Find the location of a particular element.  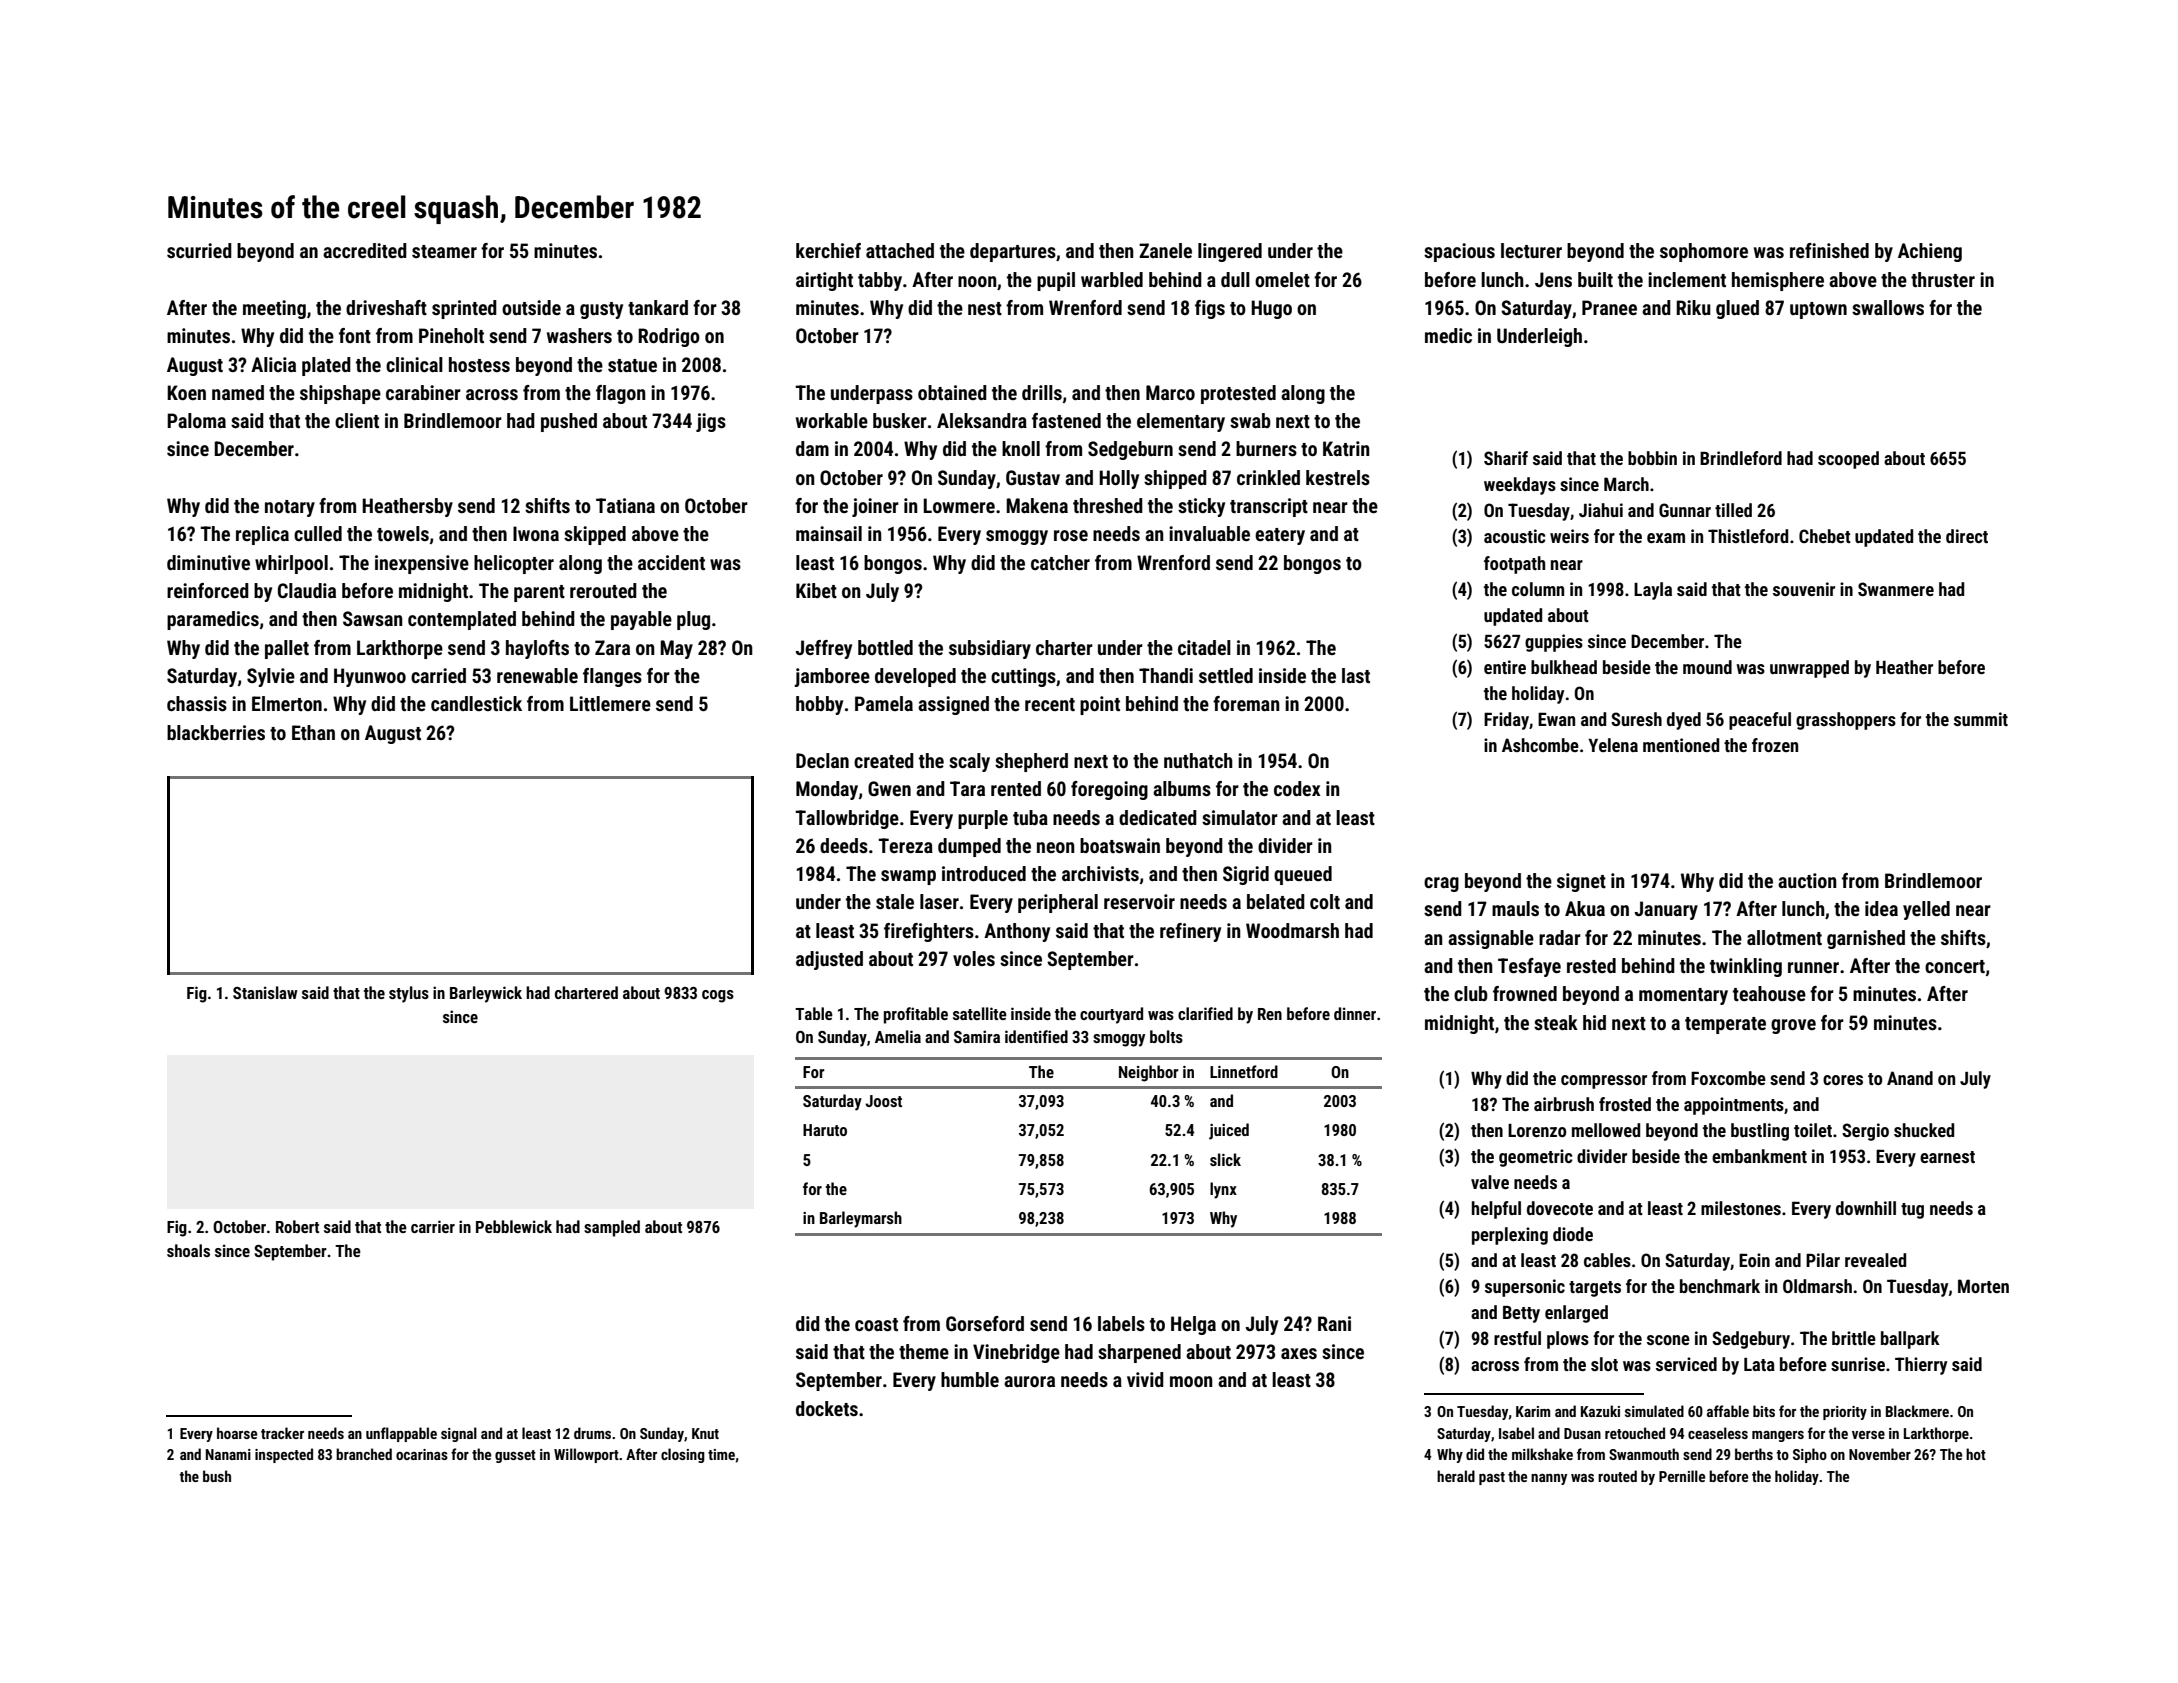

bulkhead is located at coordinates (1564, 667).
